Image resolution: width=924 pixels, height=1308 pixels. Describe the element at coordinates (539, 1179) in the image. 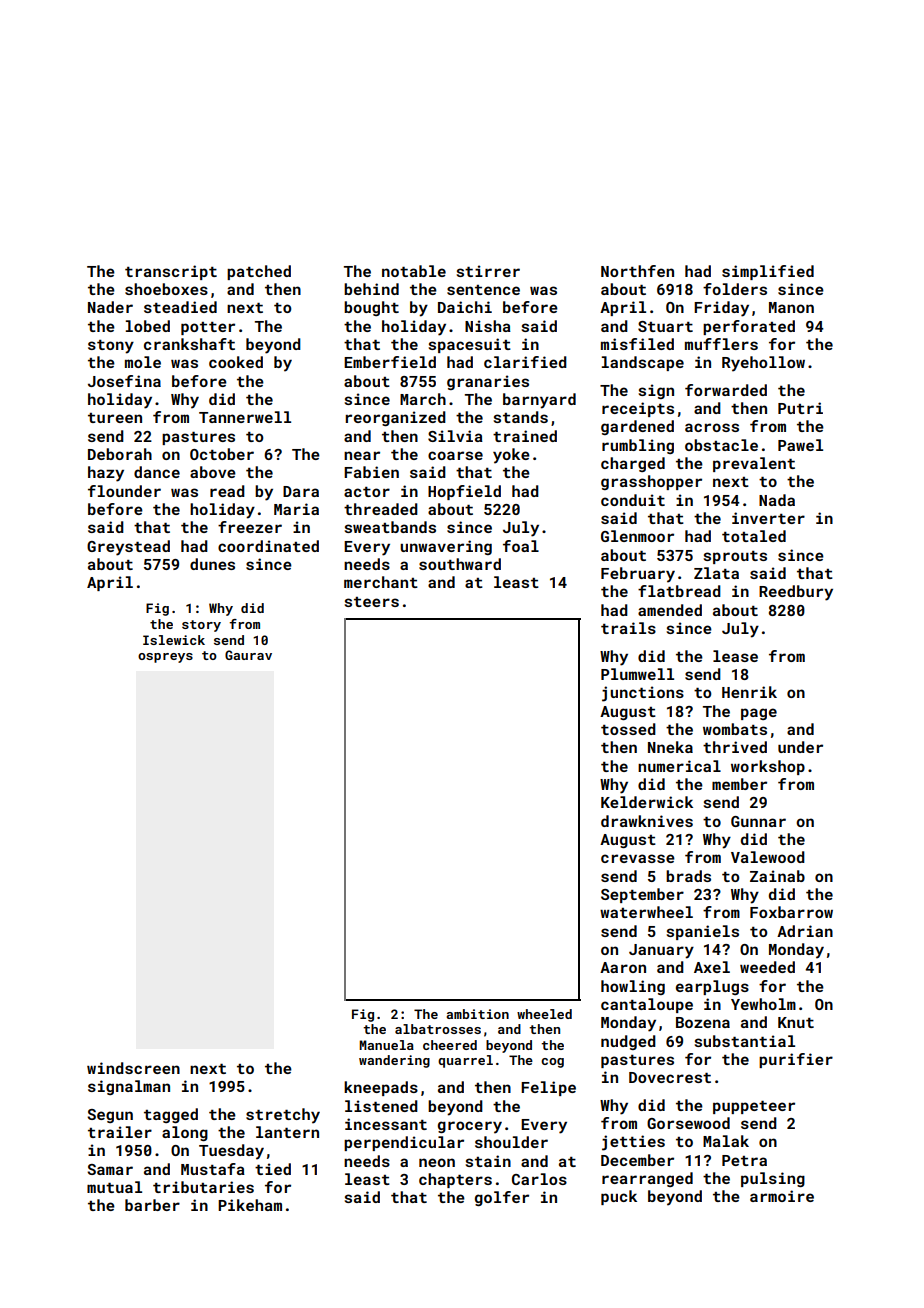

I see `Carlos` at that location.
